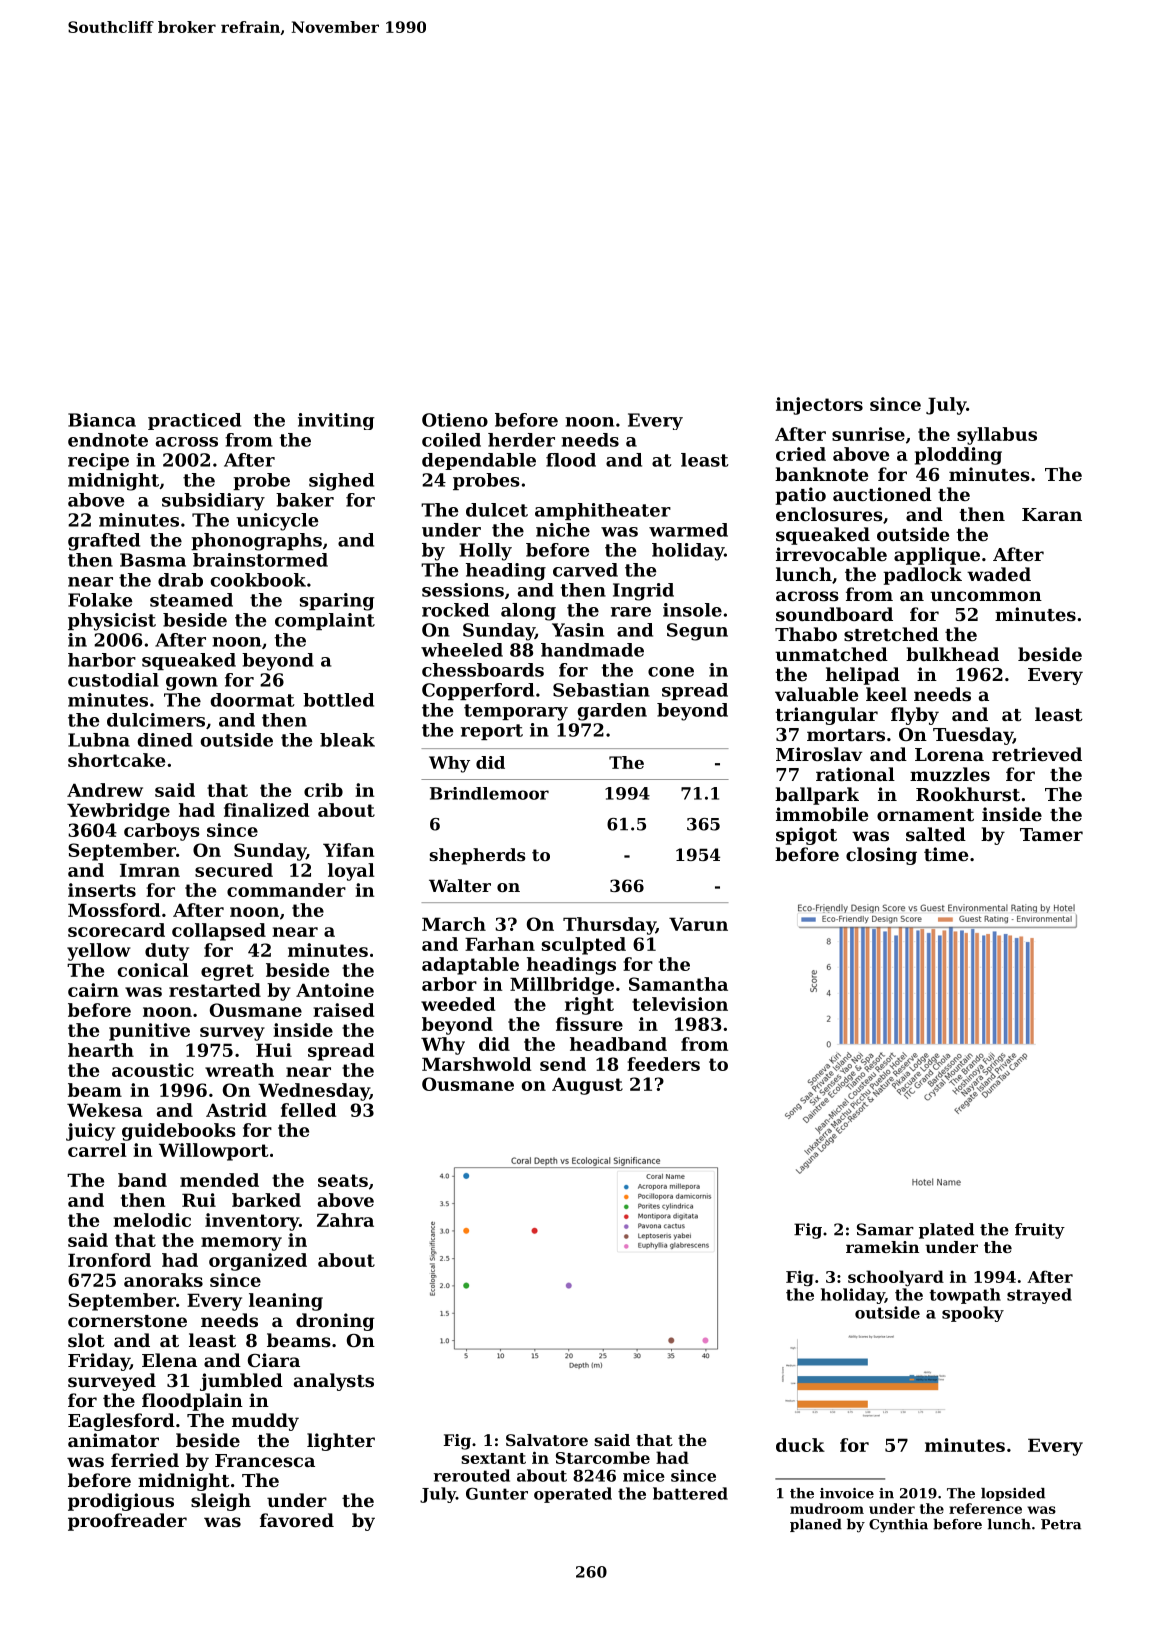  What do you see at coordinates (690, 1493) in the page?
I see `battered` at bounding box center [690, 1493].
